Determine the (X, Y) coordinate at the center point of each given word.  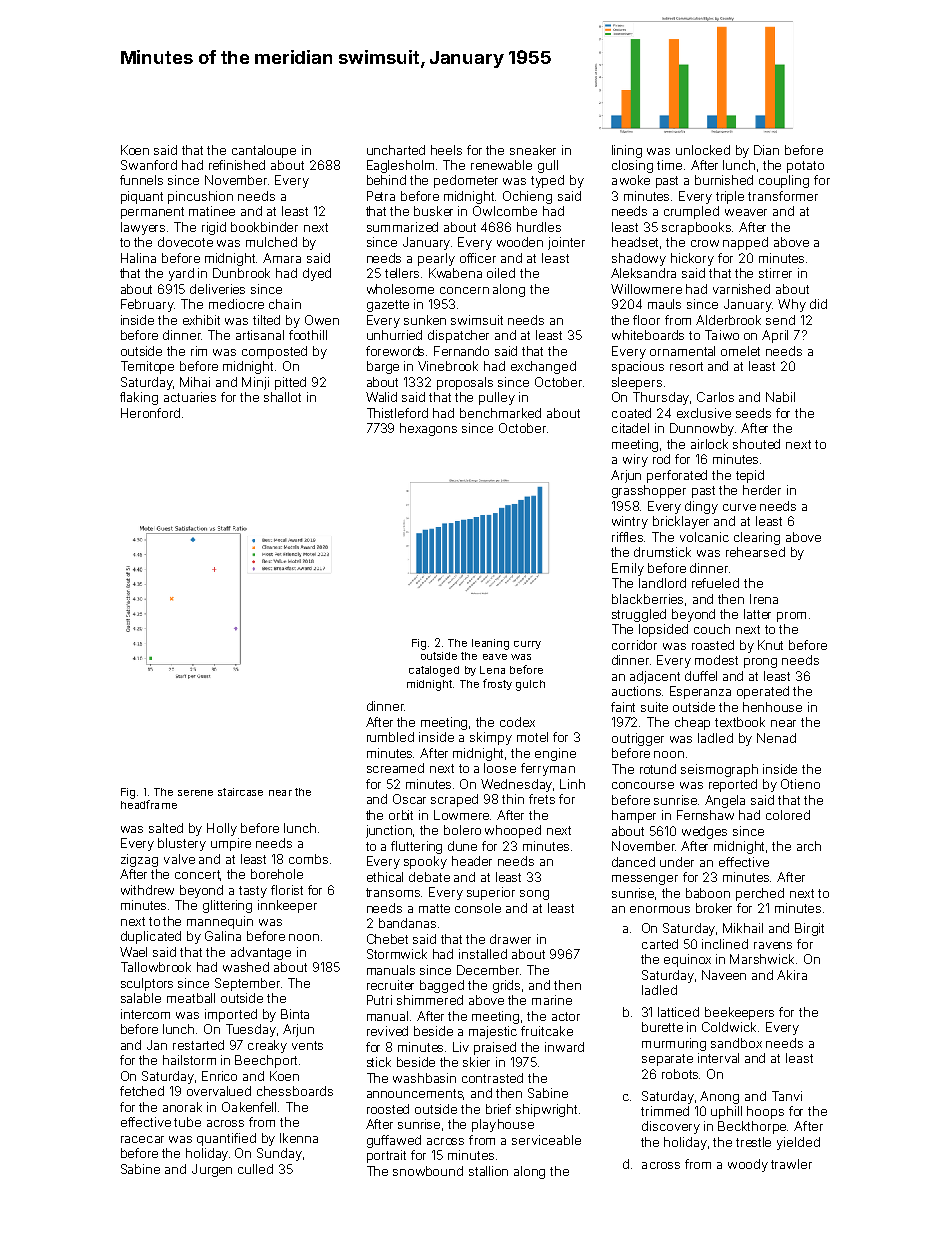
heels (446, 150)
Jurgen (212, 1170)
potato (805, 167)
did (818, 304)
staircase (240, 792)
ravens (773, 945)
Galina (223, 936)
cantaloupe (264, 151)
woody (748, 1165)
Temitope (147, 367)
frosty (497, 684)
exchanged (543, 367)
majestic (493, 1032)
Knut (770, 645)
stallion (488, 1171)
